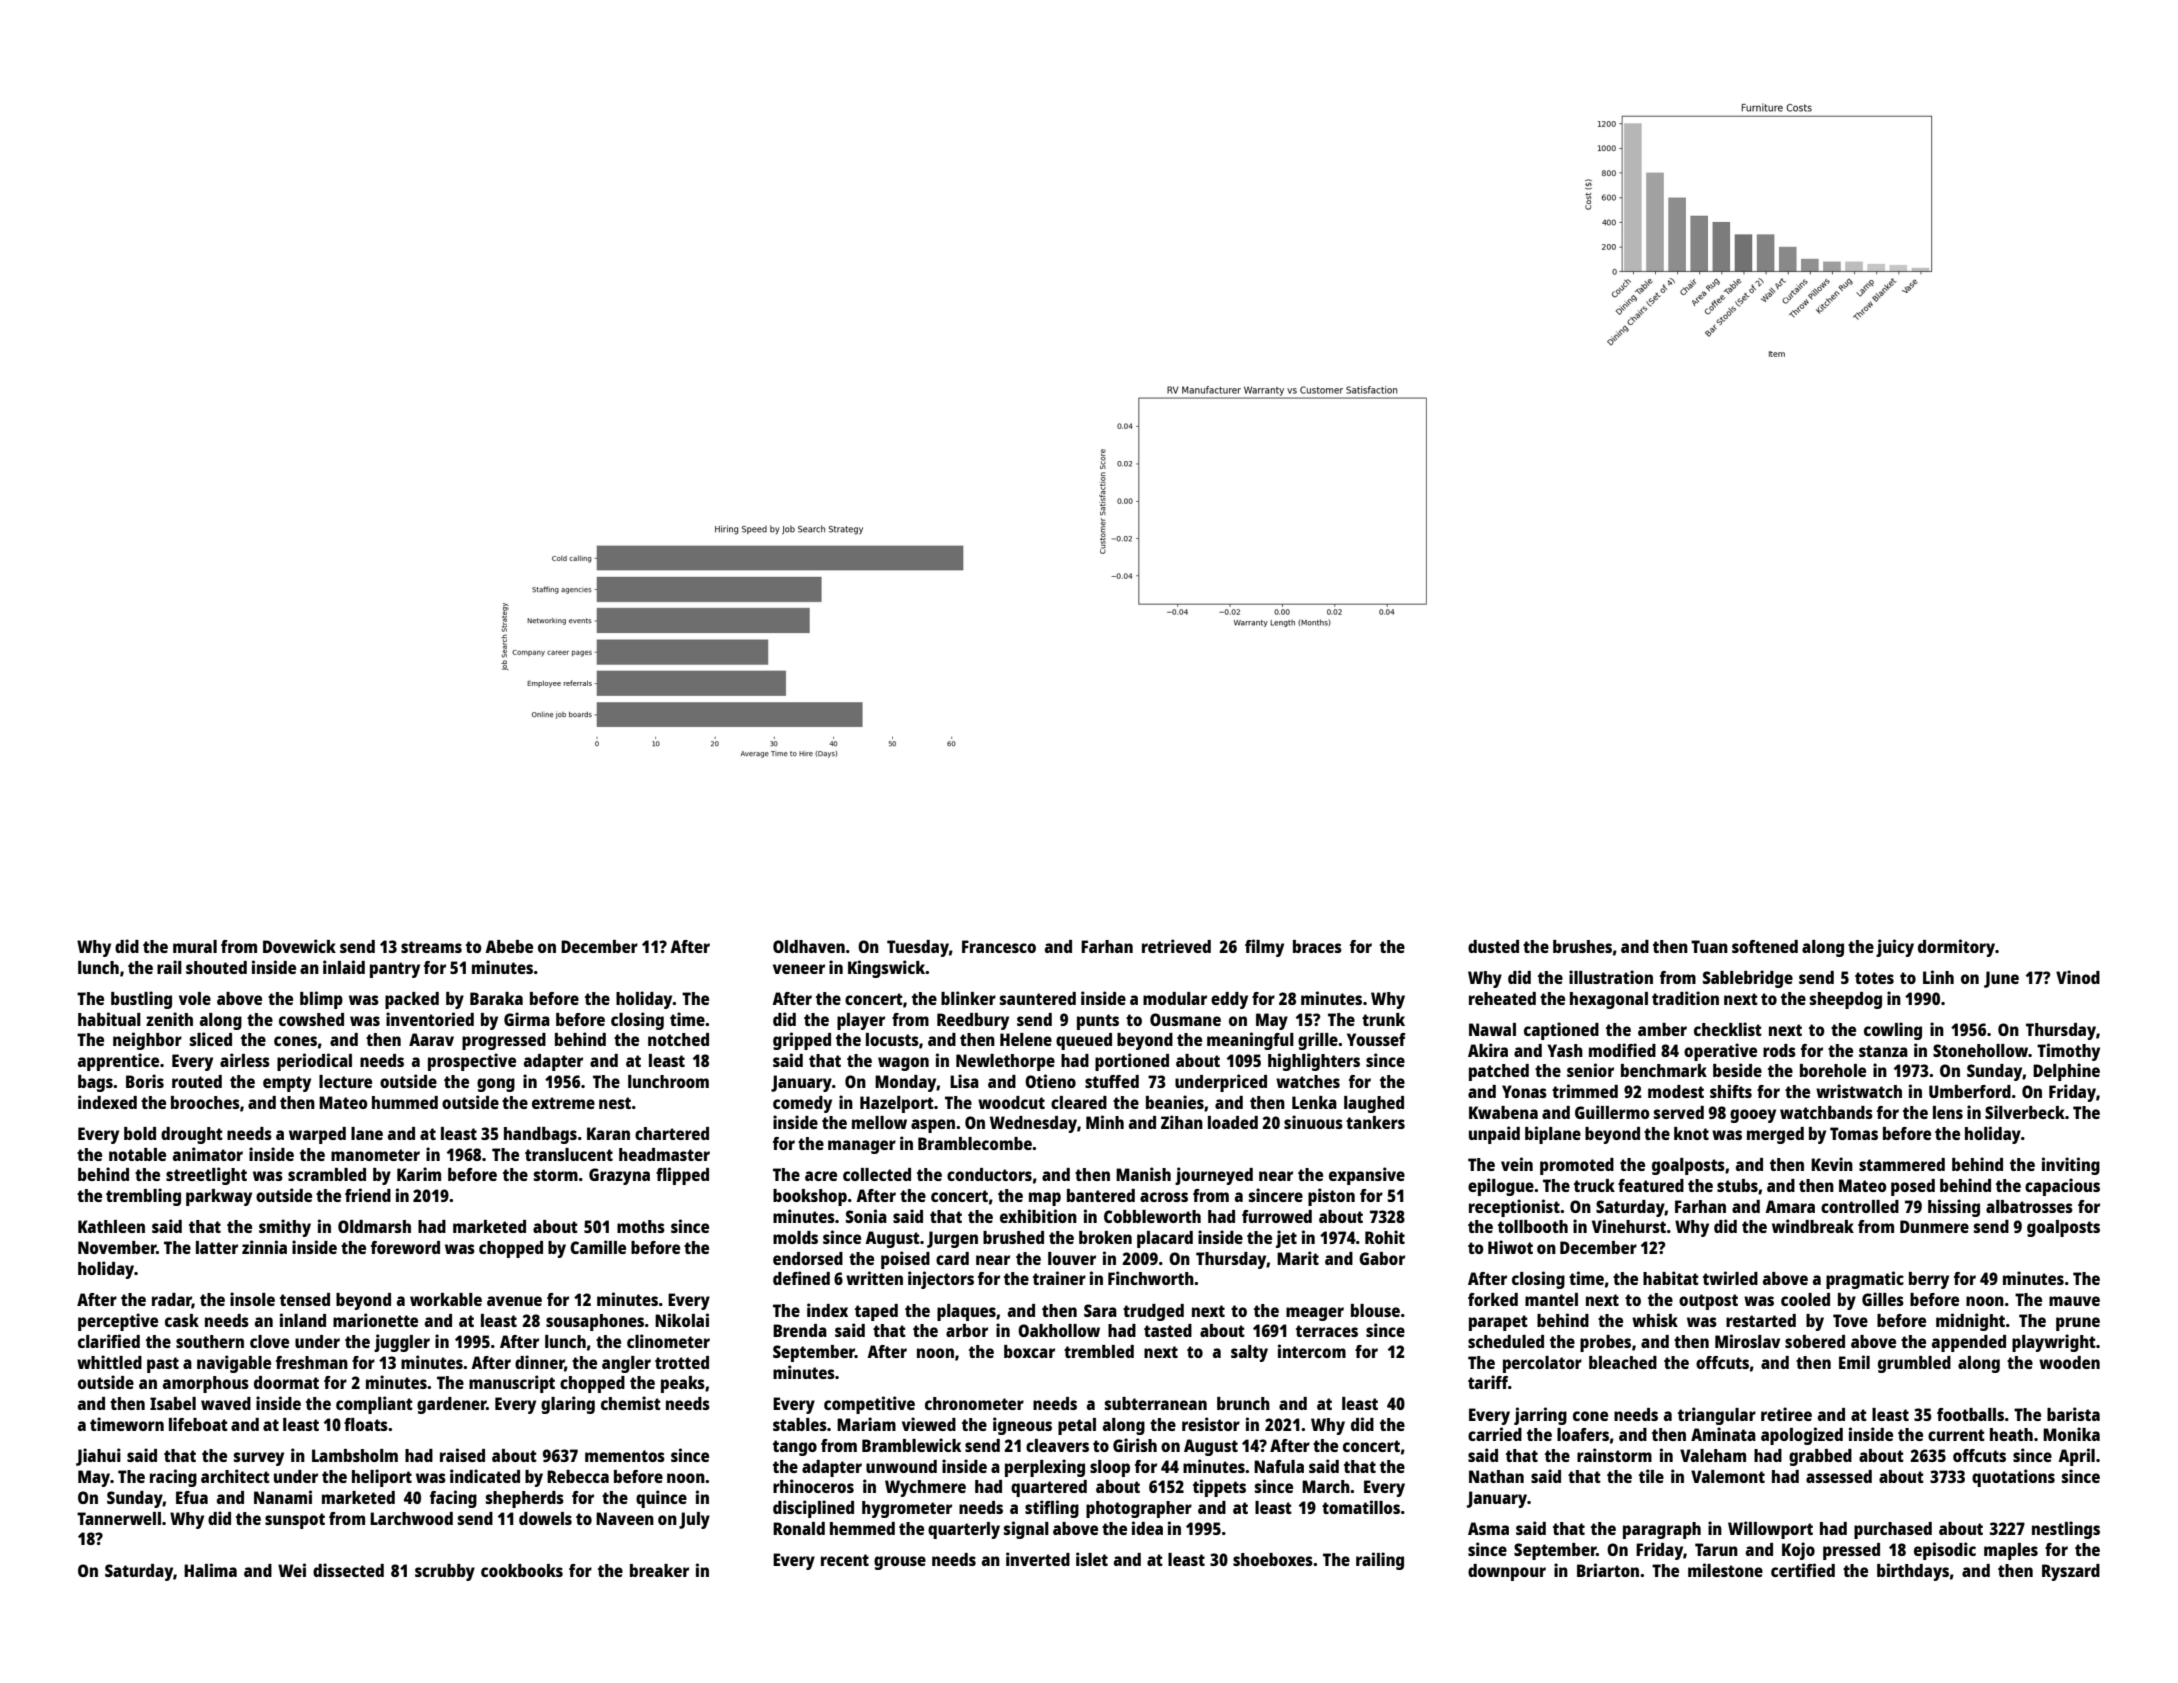  What do you see at coordinates (1671, 1278) in the screenshot?
I see `habitat` at bounding box center [1671, 1278].
